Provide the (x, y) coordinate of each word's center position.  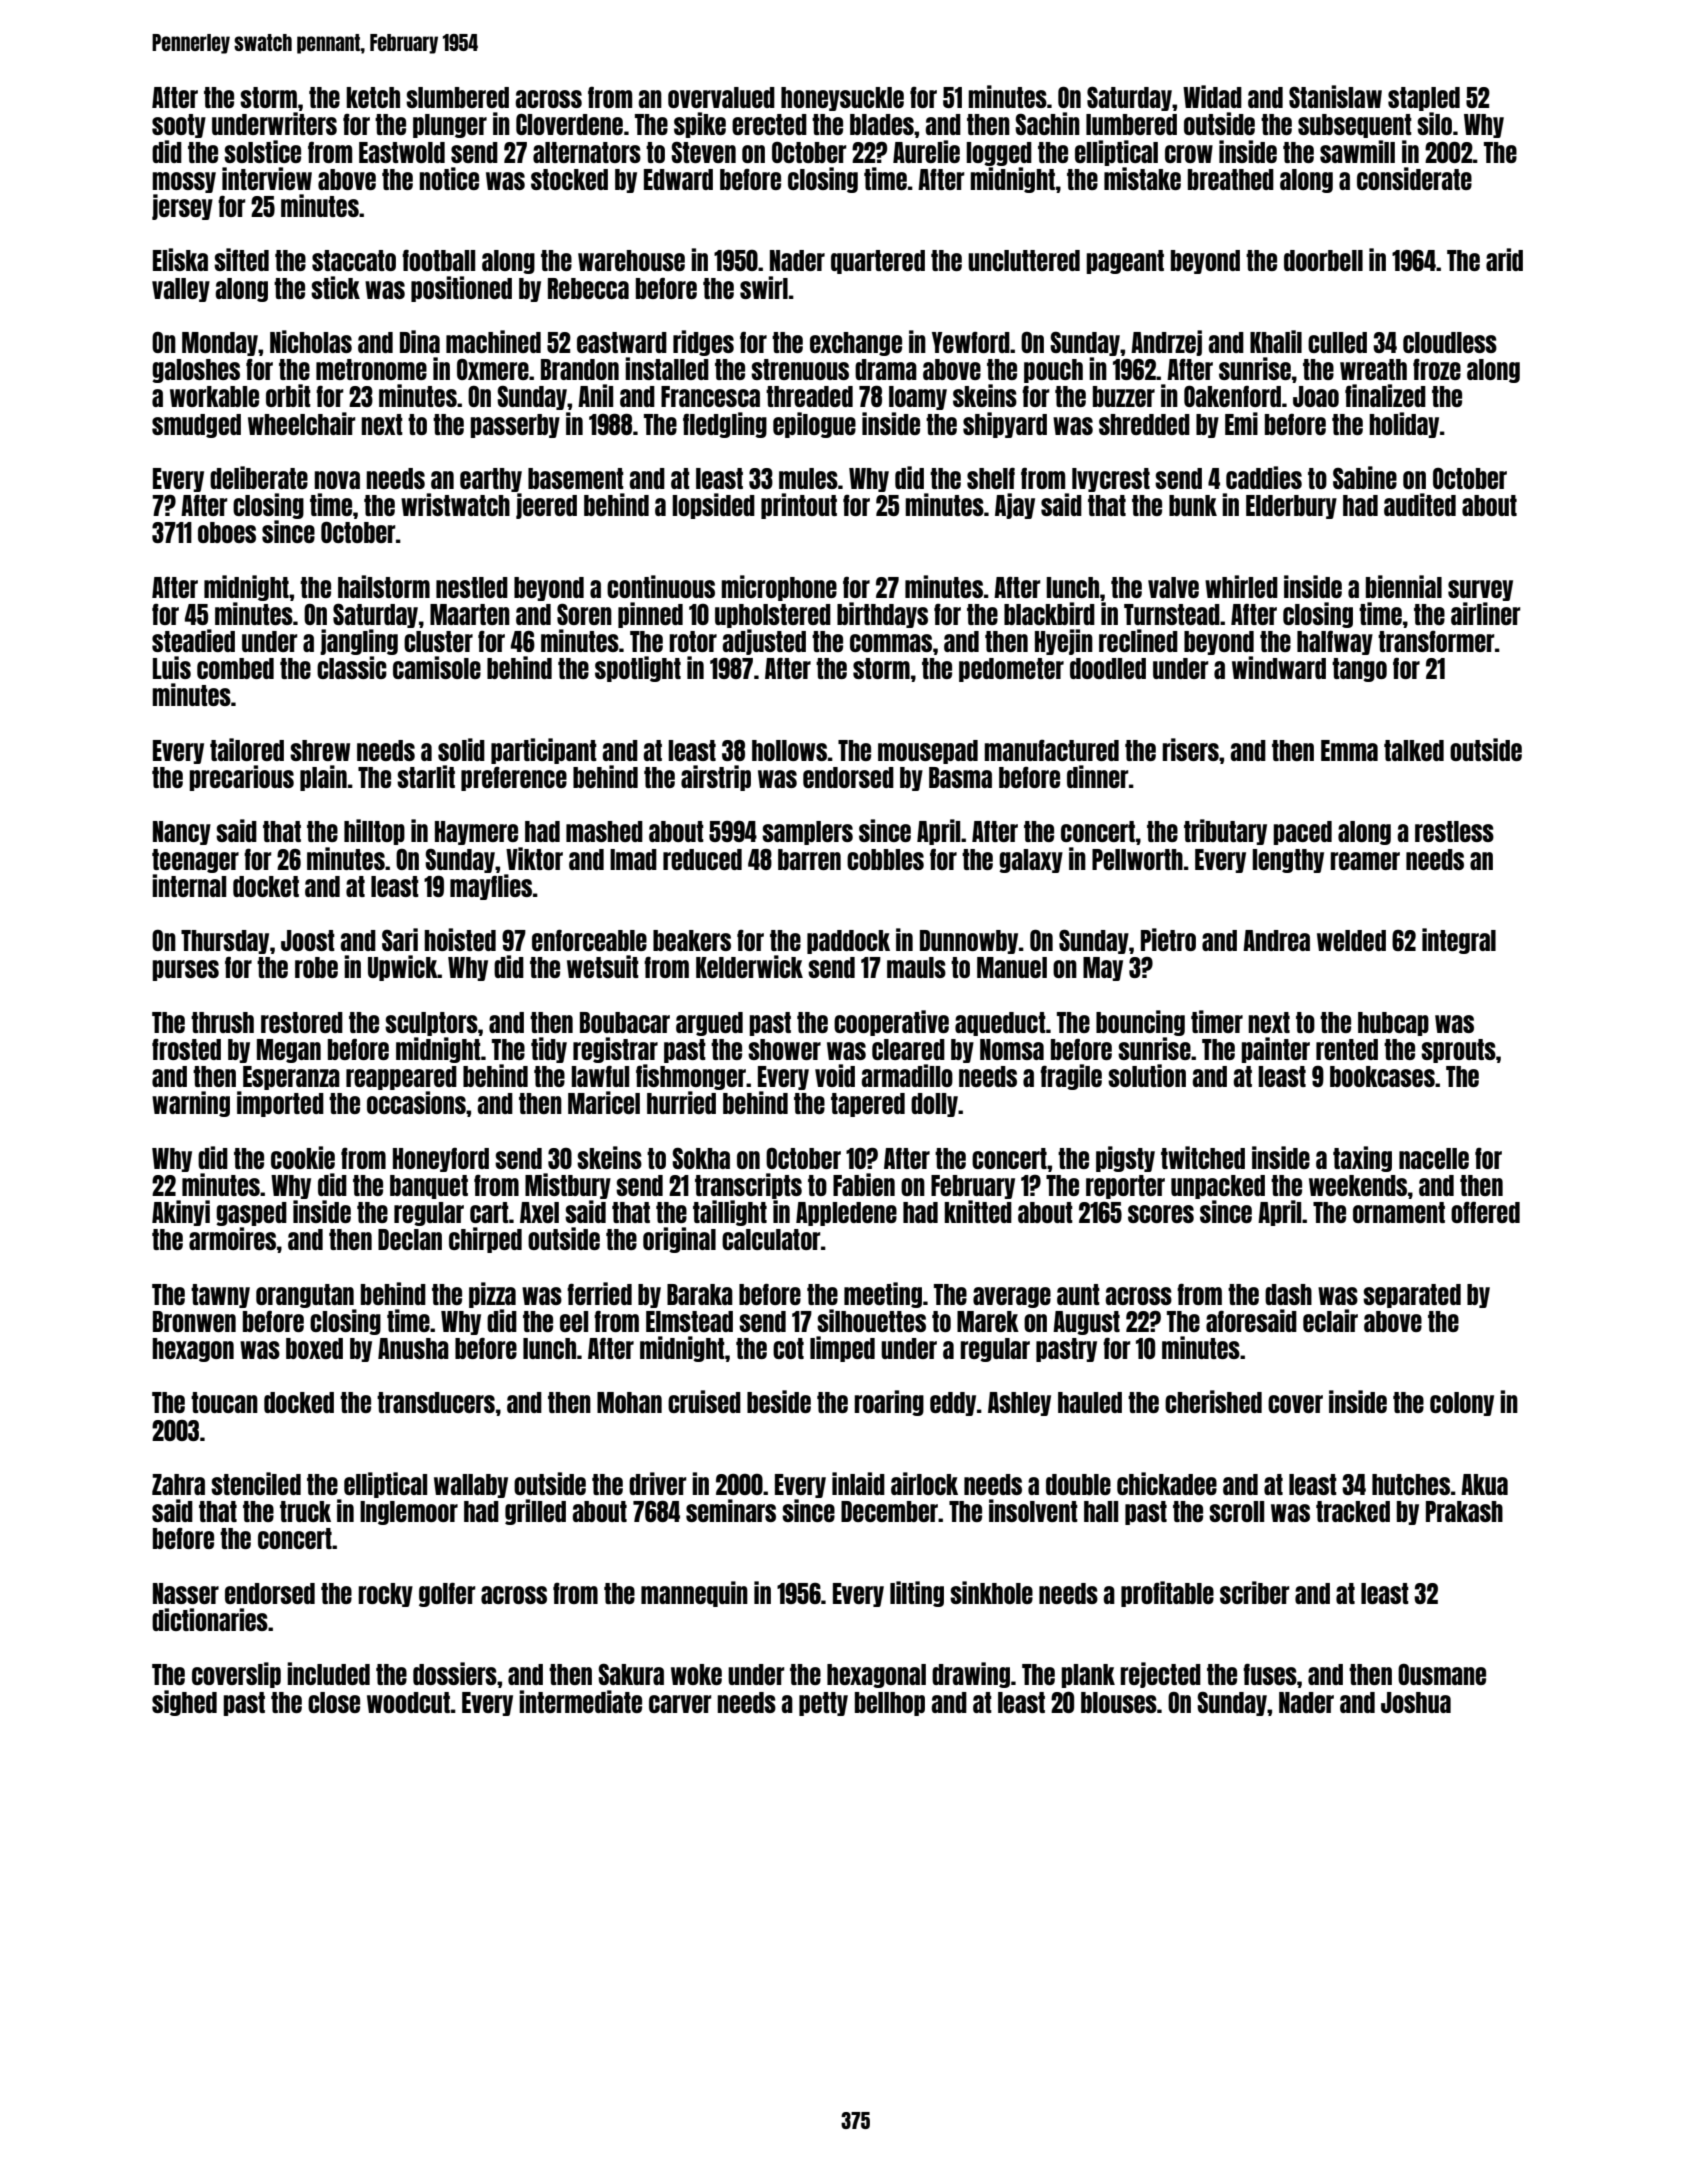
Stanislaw (1335, 96)
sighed (184, 1703)
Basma (960, 777)
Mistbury (568, 1186)
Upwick (403, 968)
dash (1288, 1294)
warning (191, 1104)
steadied (193, 640)
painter (1275, 1050)
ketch (373, 97)
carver (680, 1704)
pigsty (1125, 1159)
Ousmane (1442, 1674)
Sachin (1047, 123)
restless (1454, 831)
